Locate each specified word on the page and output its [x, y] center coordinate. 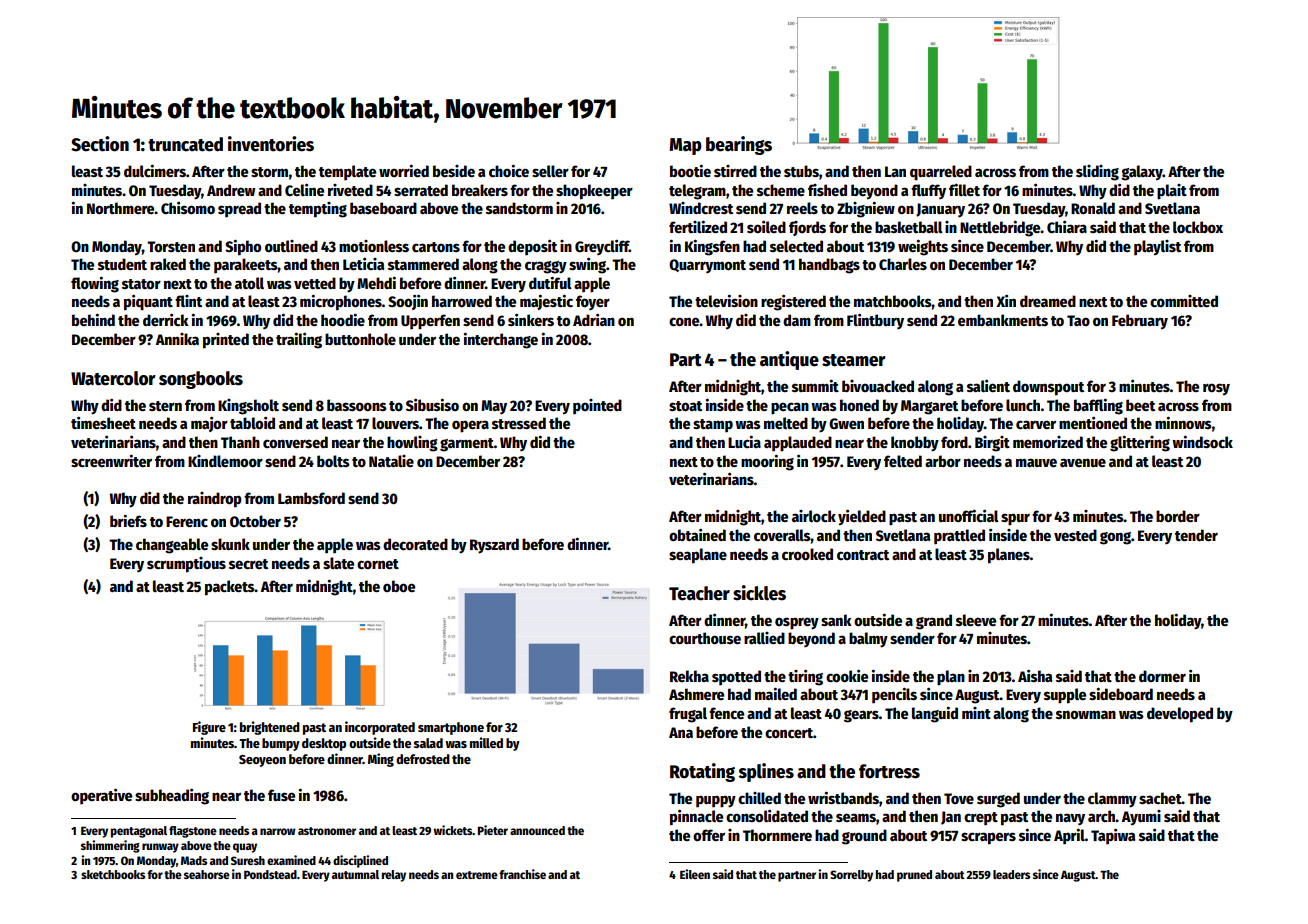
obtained [697, 534]
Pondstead [270, 874]
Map [685, 146]
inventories [271, 144]
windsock [1202, 442]
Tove [959, 798]
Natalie [391, 461]
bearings [739, 145]
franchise [522, 874]
